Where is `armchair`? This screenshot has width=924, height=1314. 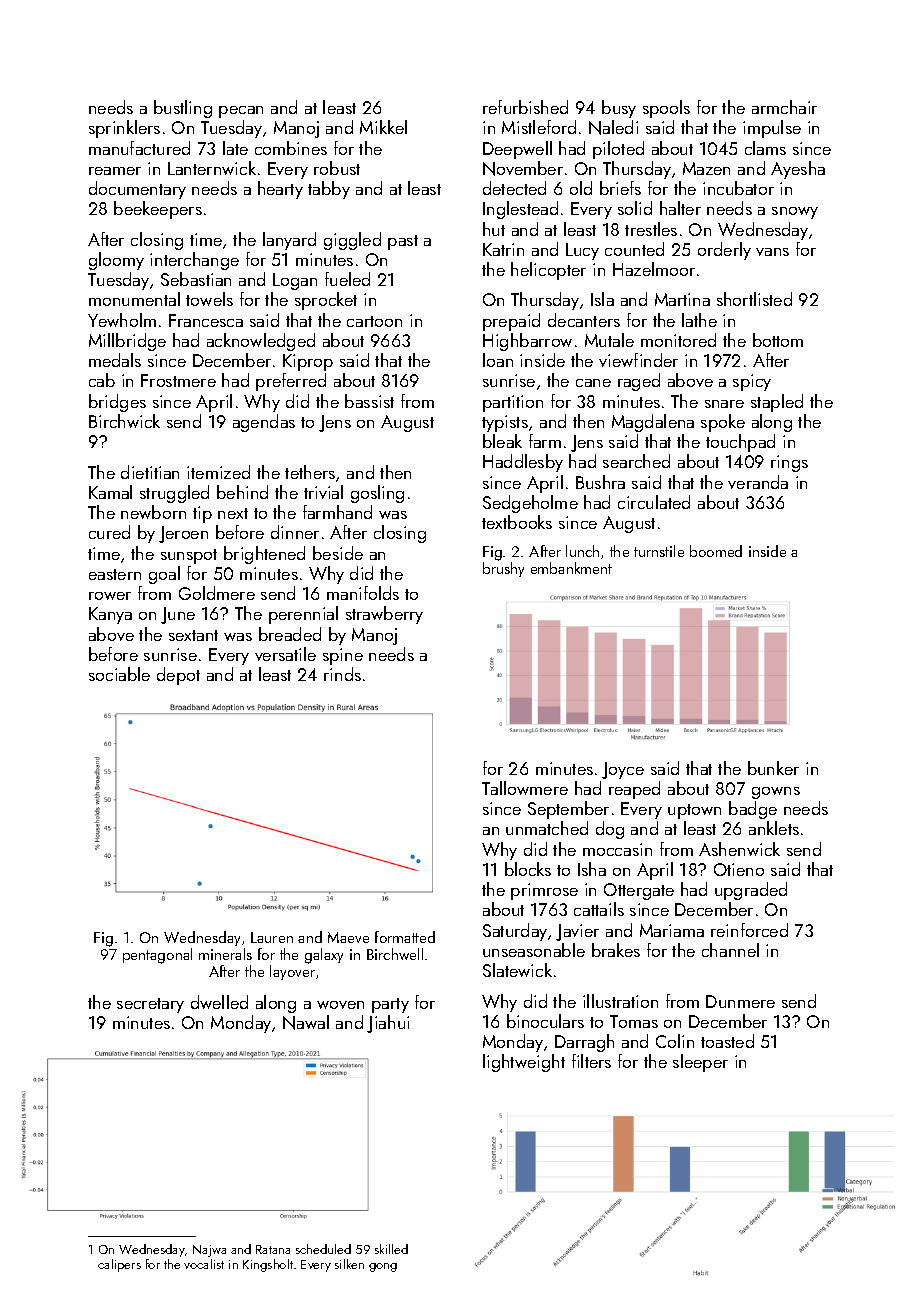 armchair is located at coordinates (784, 107).
